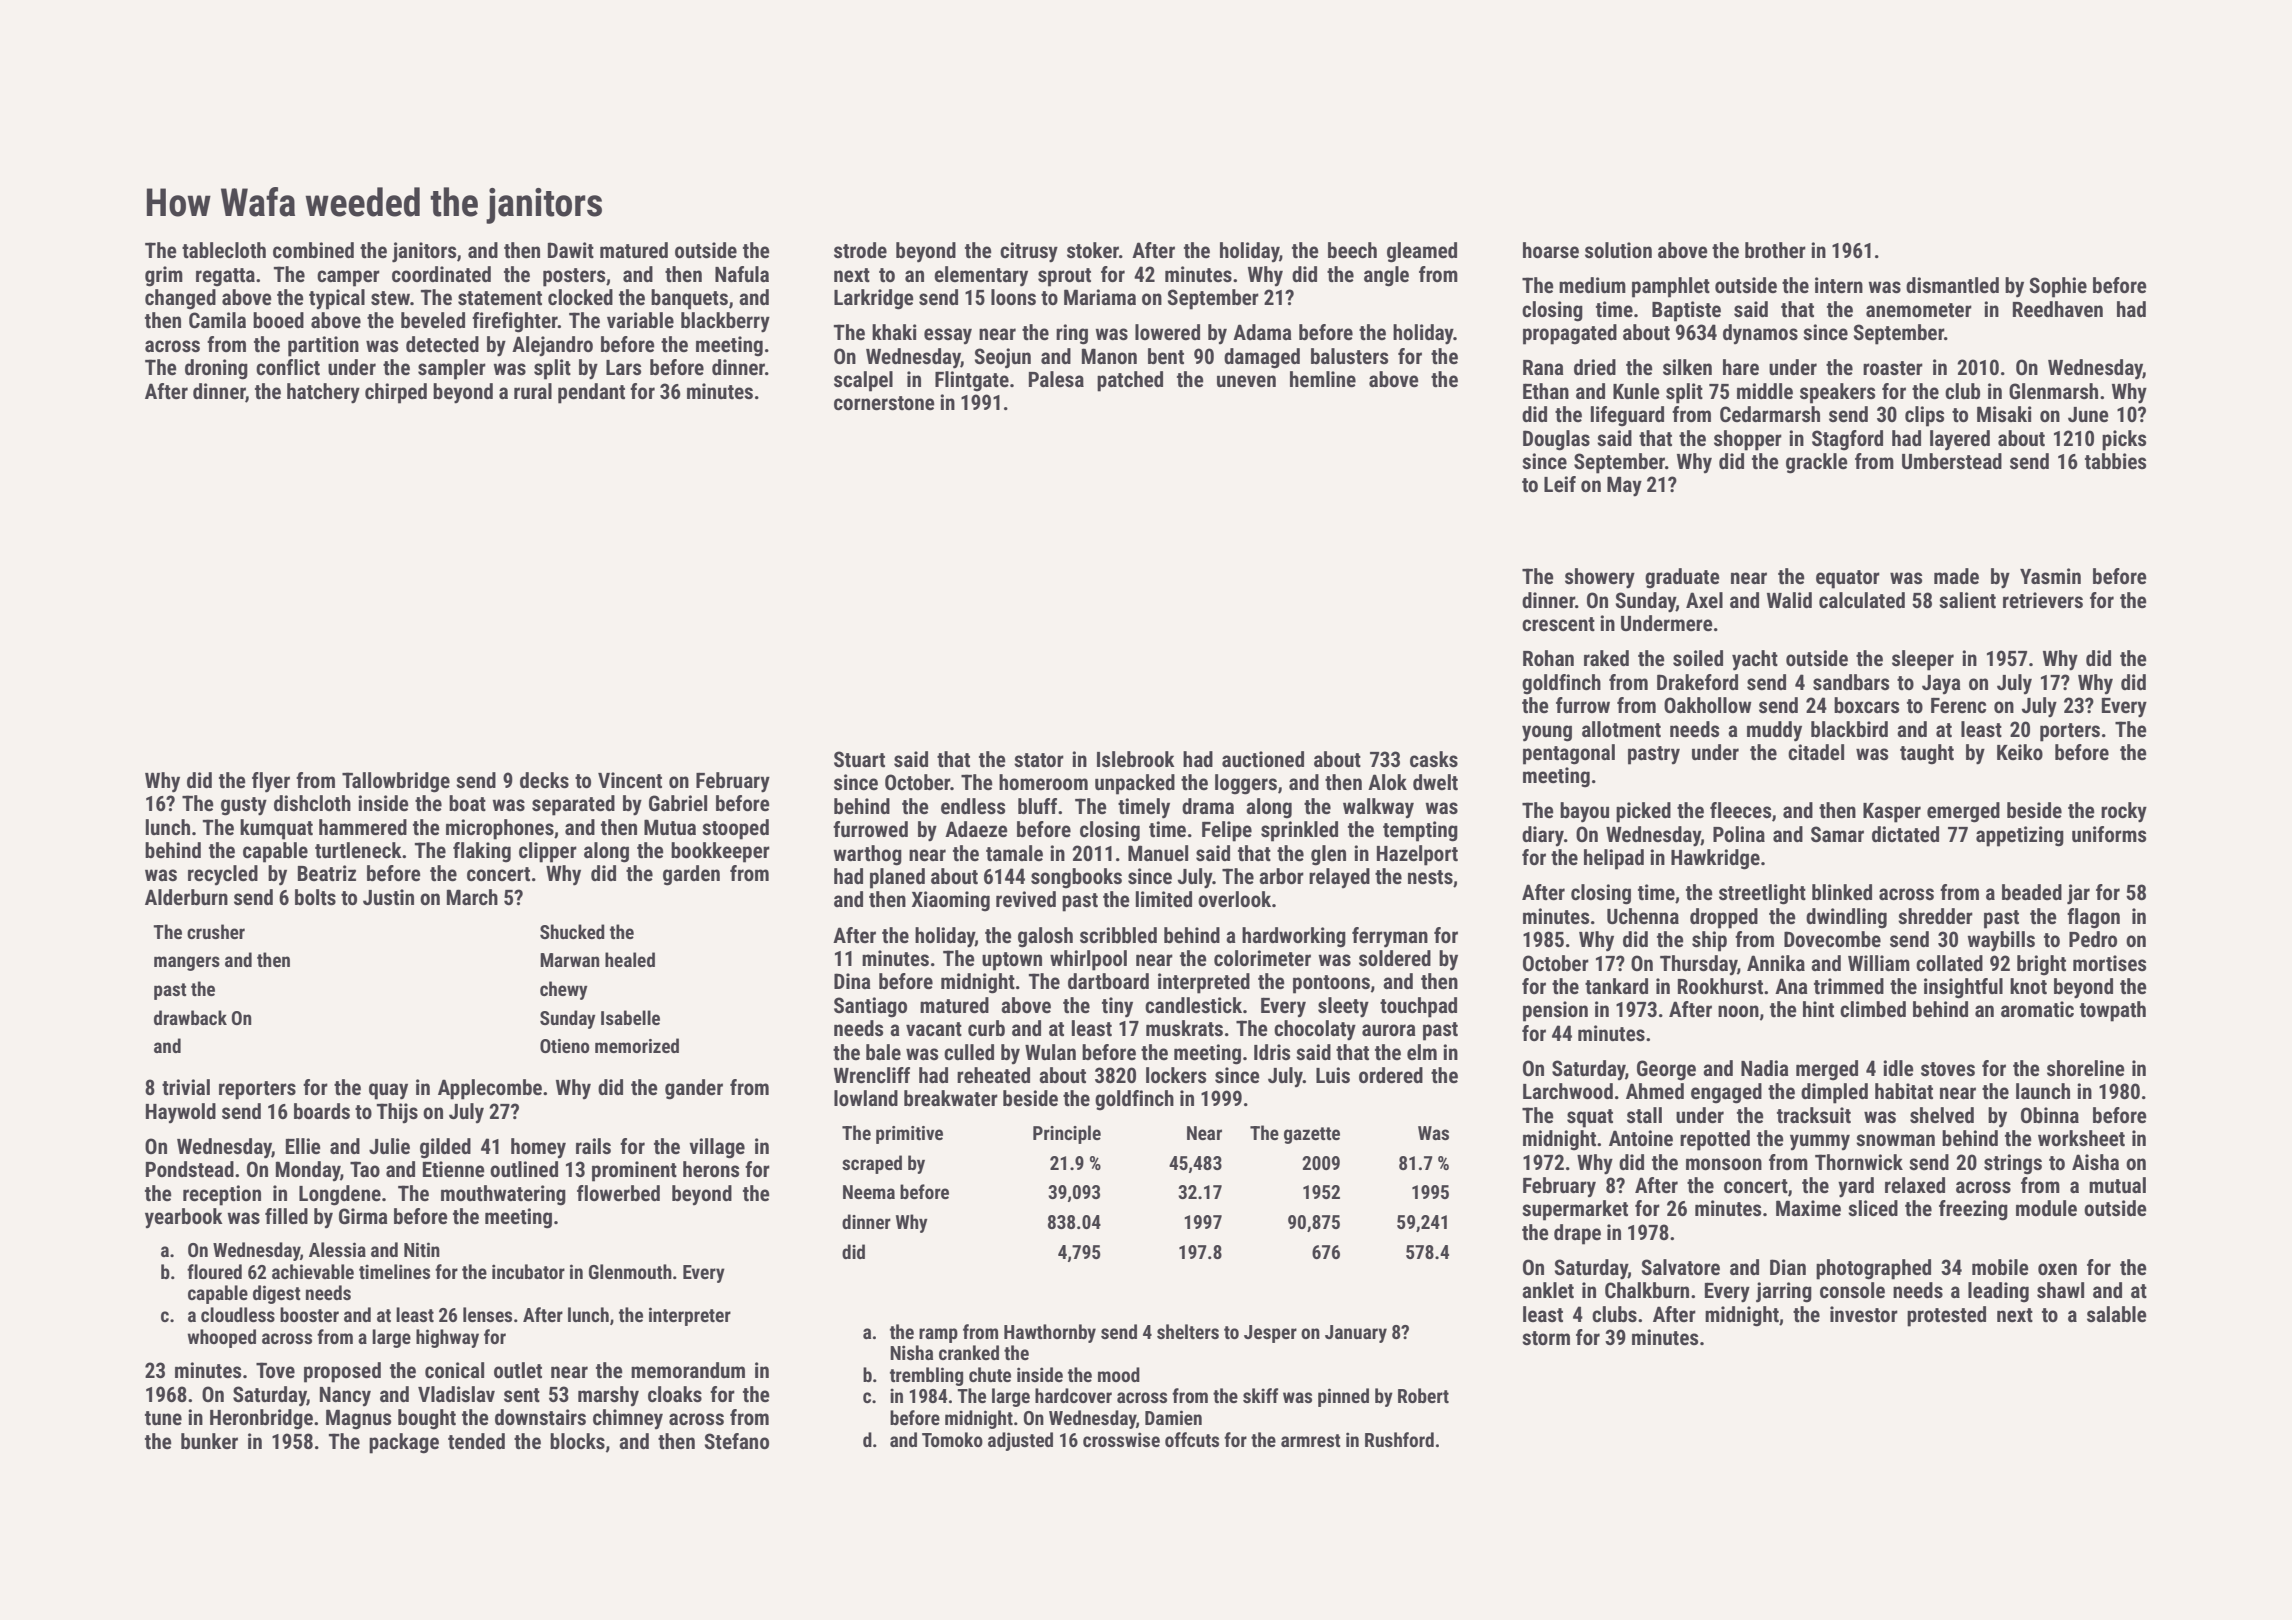 The width and height of the screenshot is (2292, 1620). I want to click on proposed, so click(342, 1372).
